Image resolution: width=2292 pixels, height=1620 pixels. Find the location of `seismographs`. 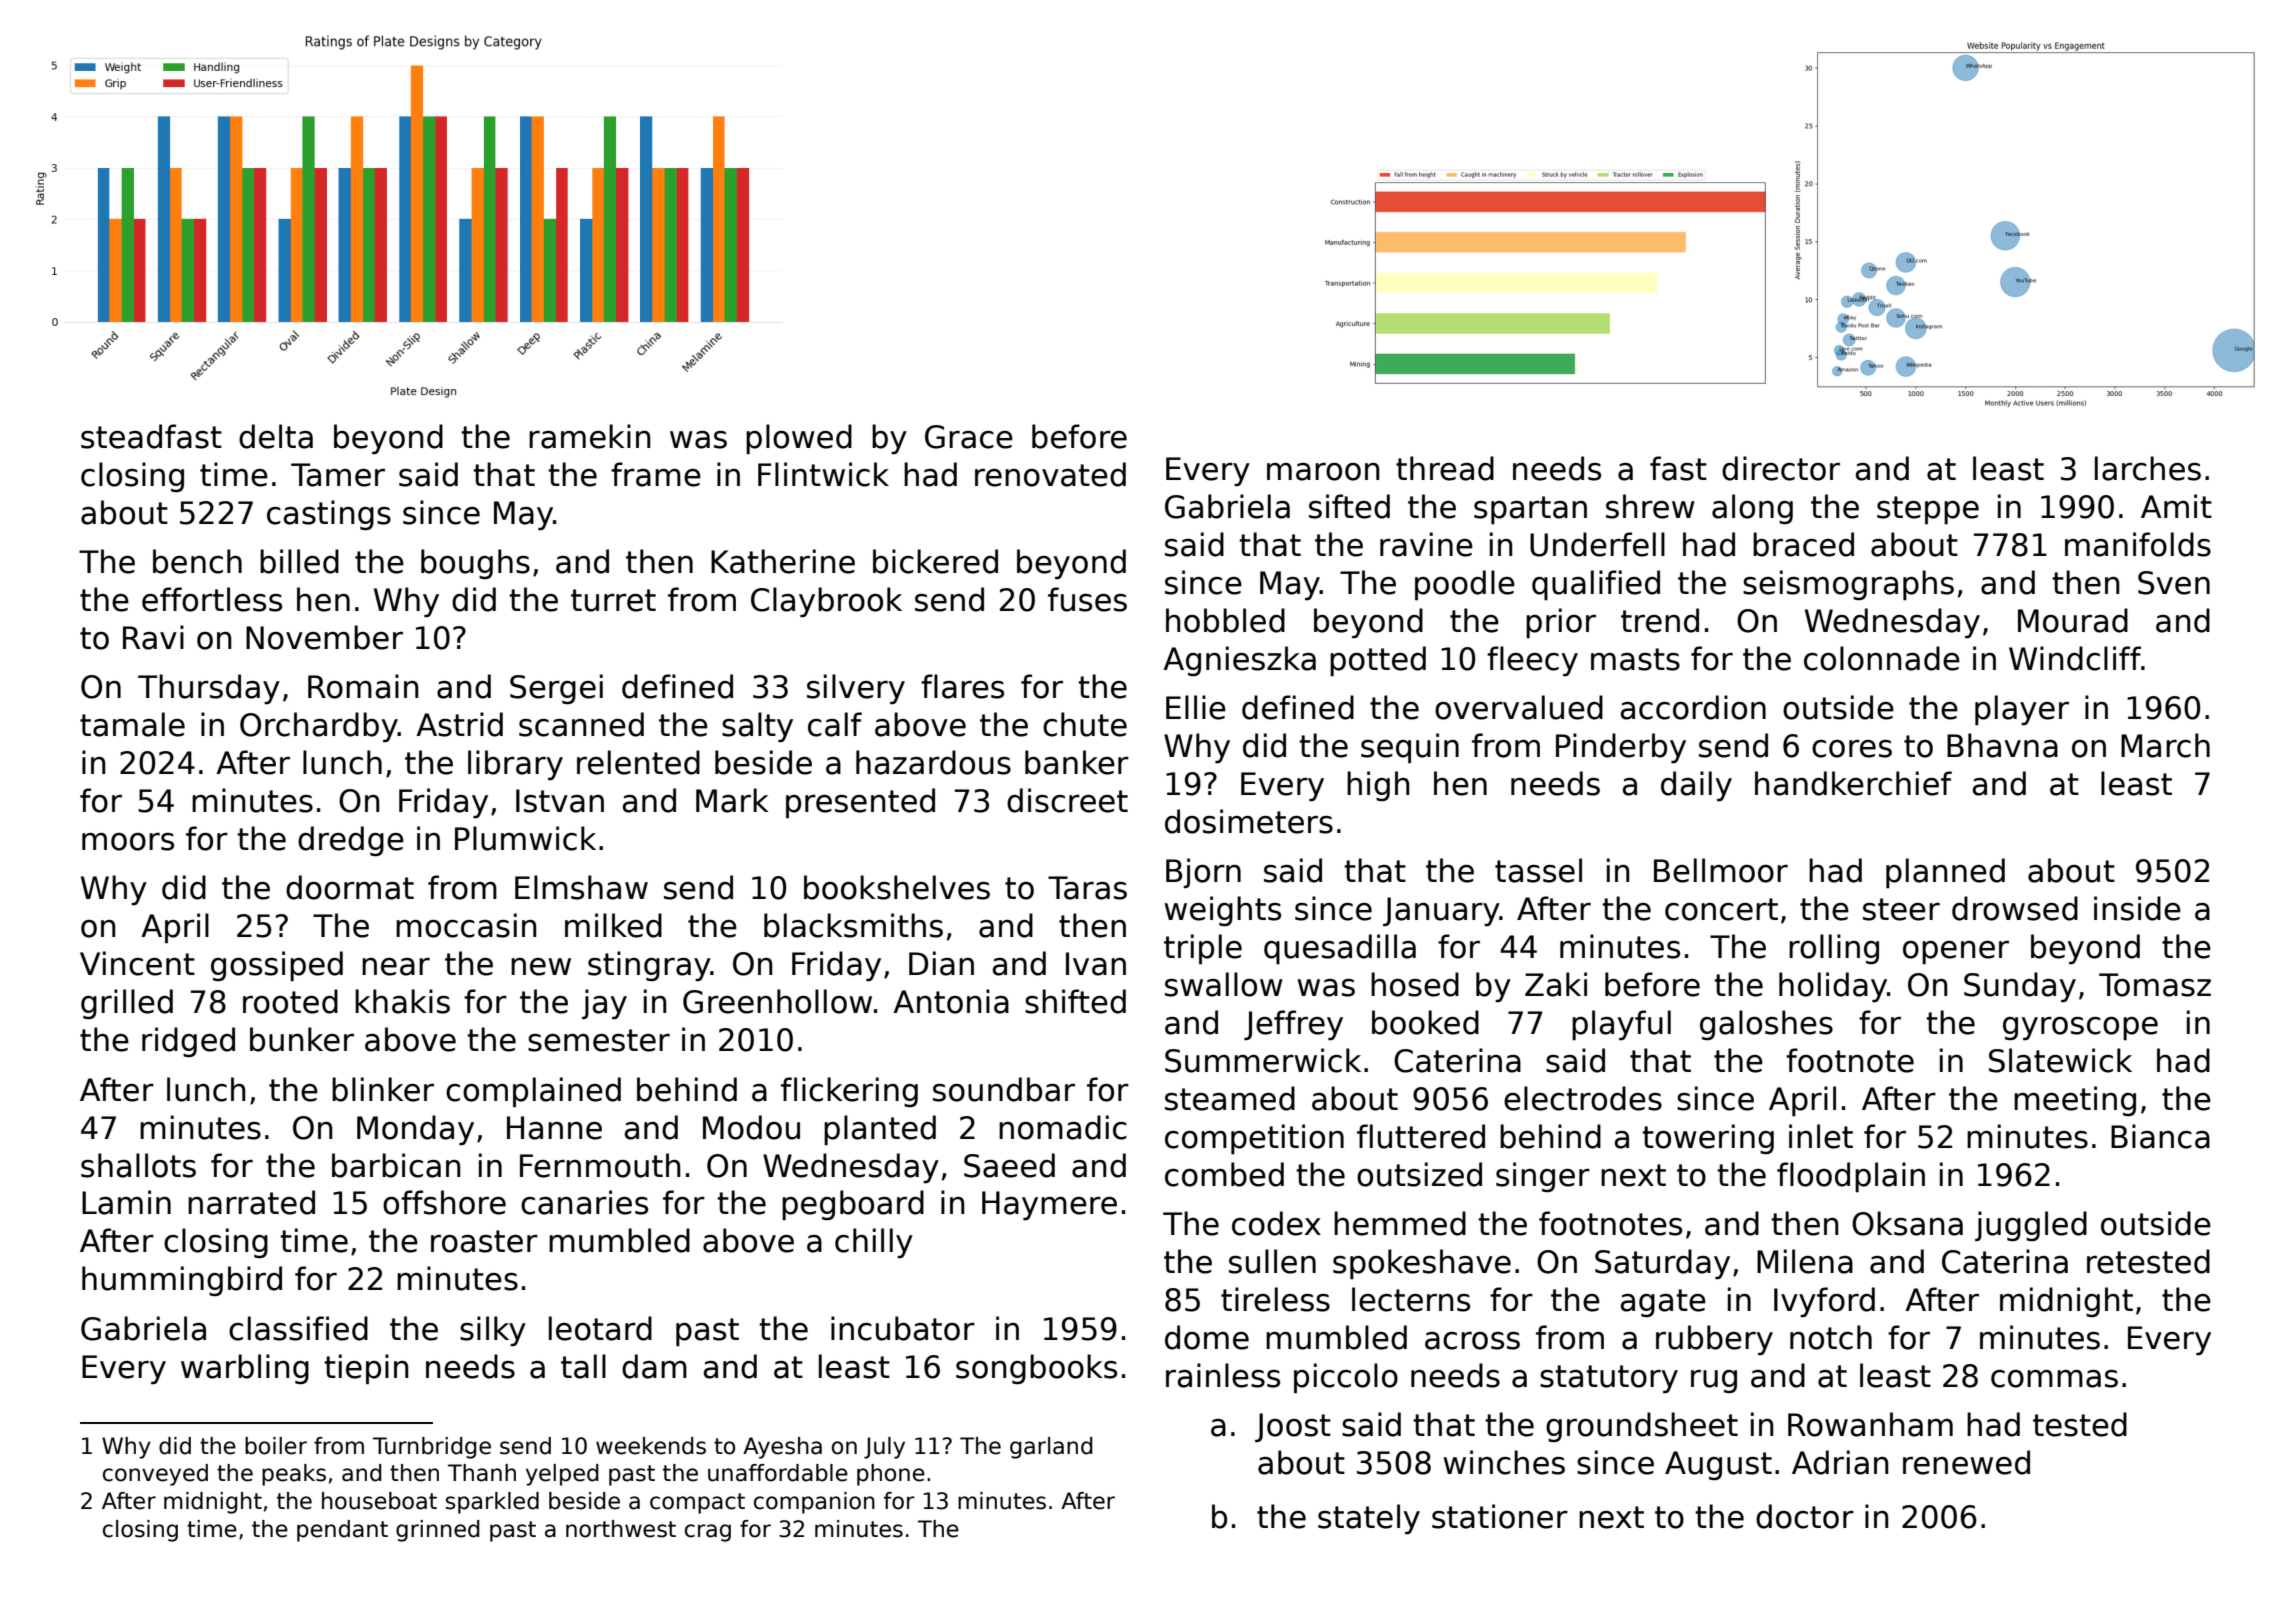

seismographs is located at coordinates (1848, 585).
